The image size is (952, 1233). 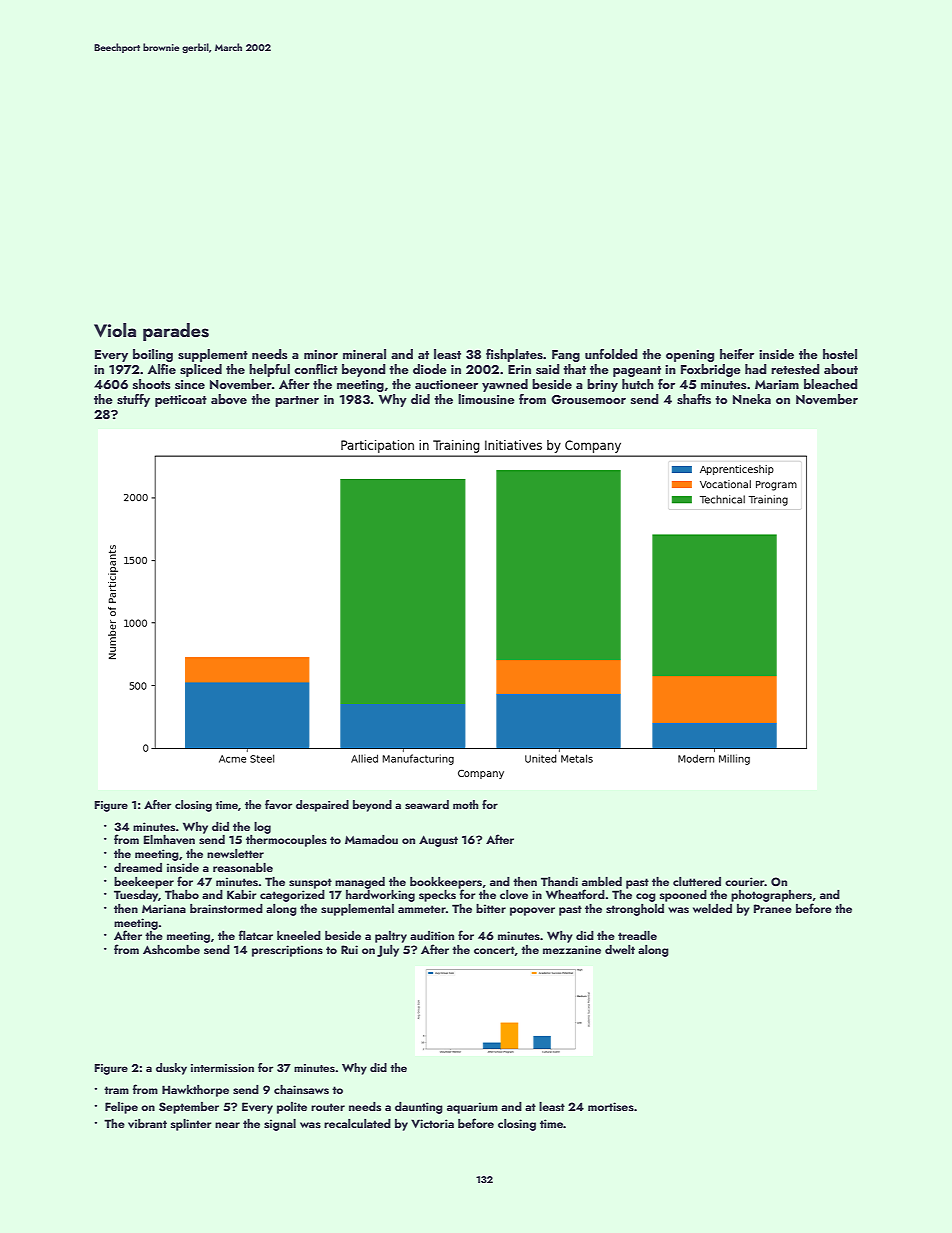 What do you see at coordinates (697, 881) in the image?
I see `cluttered` at bounding box center [697, 881].
